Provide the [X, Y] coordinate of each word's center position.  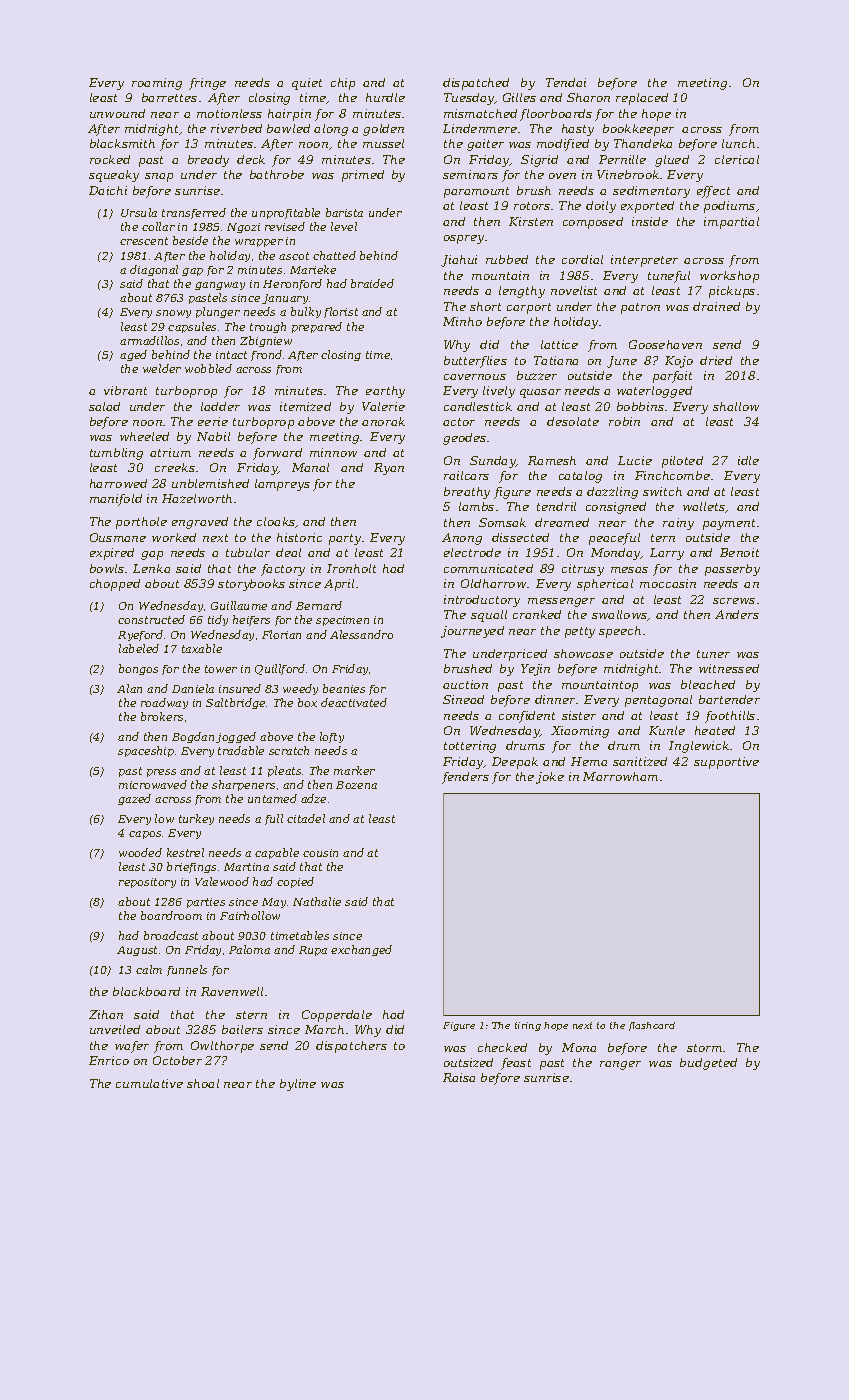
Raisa [459, 1077]
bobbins [640, 406]
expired [112, 554]
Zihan [106, 1014]
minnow [333, 452]
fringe [207, 84]
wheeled [144, 436]
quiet [307, 84]
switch [662, 491]
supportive [726, 763]
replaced [642, 99]
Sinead [463, 699]
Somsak [502, 522]
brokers [162, 716]
